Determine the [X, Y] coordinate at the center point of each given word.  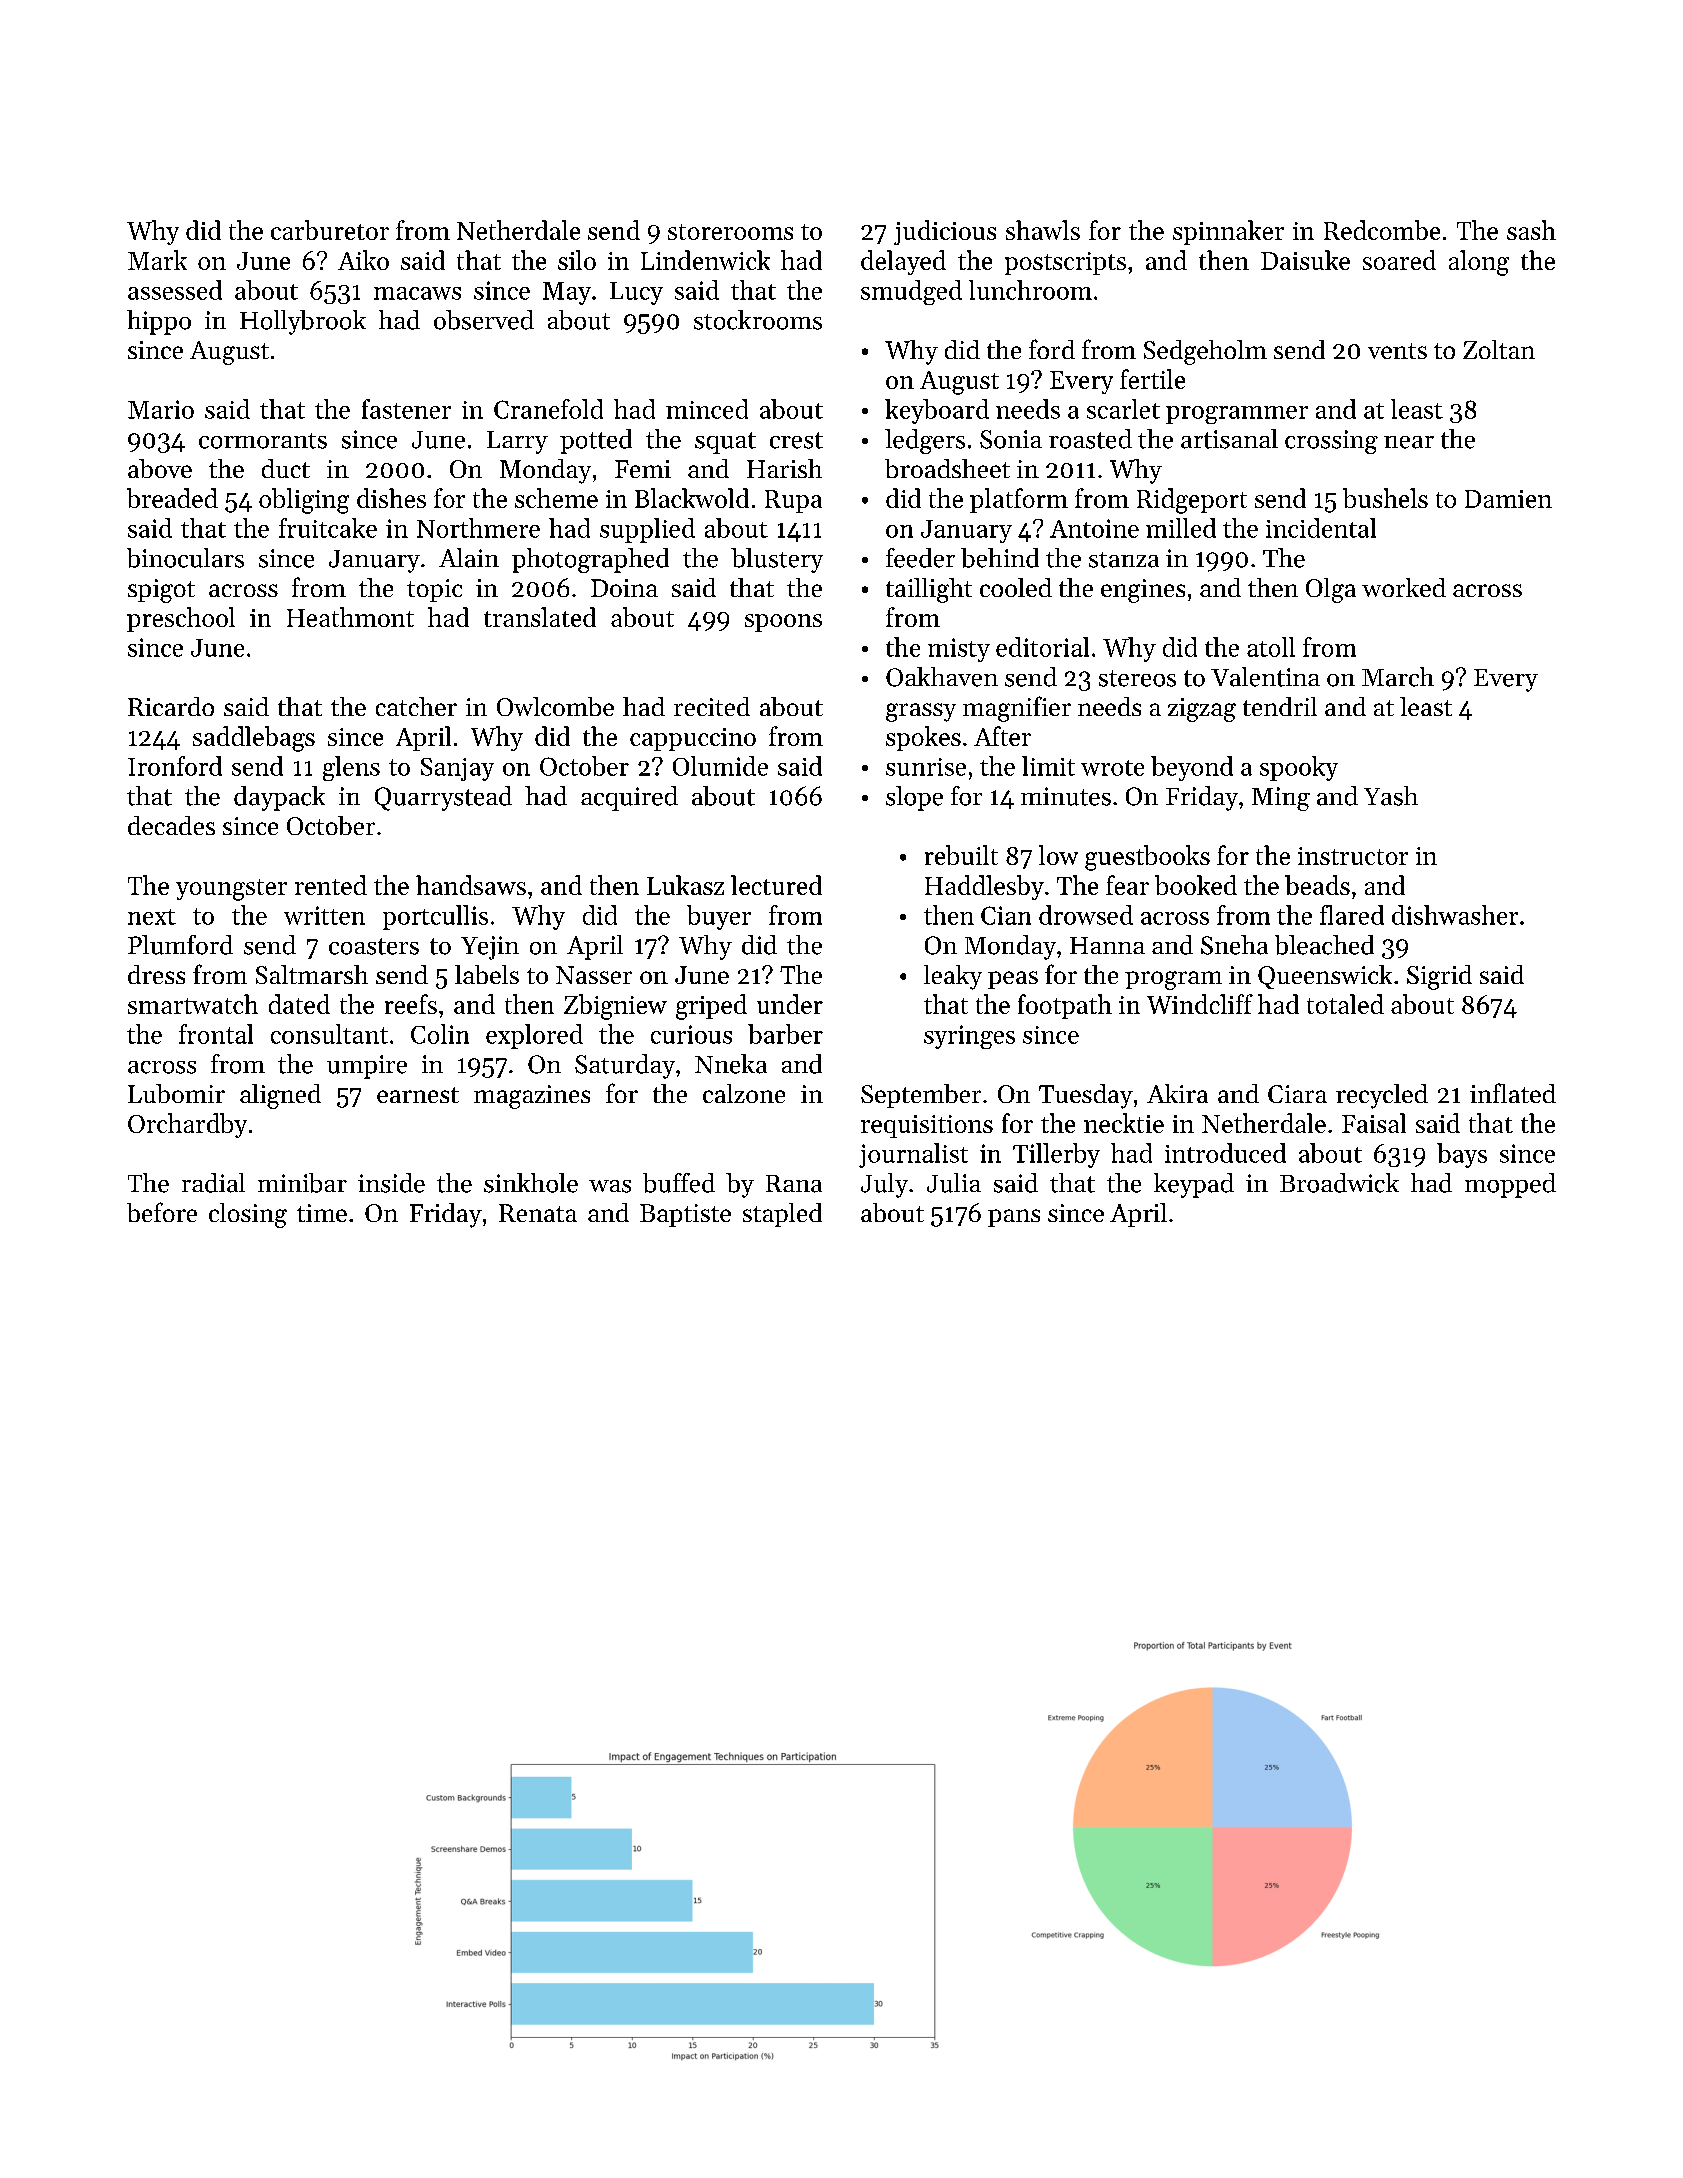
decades [171, 825]
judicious [945, 232]
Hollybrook [303, 322]
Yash [1391, 796]
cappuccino [693, 739]
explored [534, 1036]
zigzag [1202, 710]
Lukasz [685, 885]
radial [213, 1183]
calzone [744, 1093]
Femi [643, 469]
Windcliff [1200, 1004]
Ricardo [171, 706]
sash [1531, 230]
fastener [406, 409]
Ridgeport [1192, 501]
